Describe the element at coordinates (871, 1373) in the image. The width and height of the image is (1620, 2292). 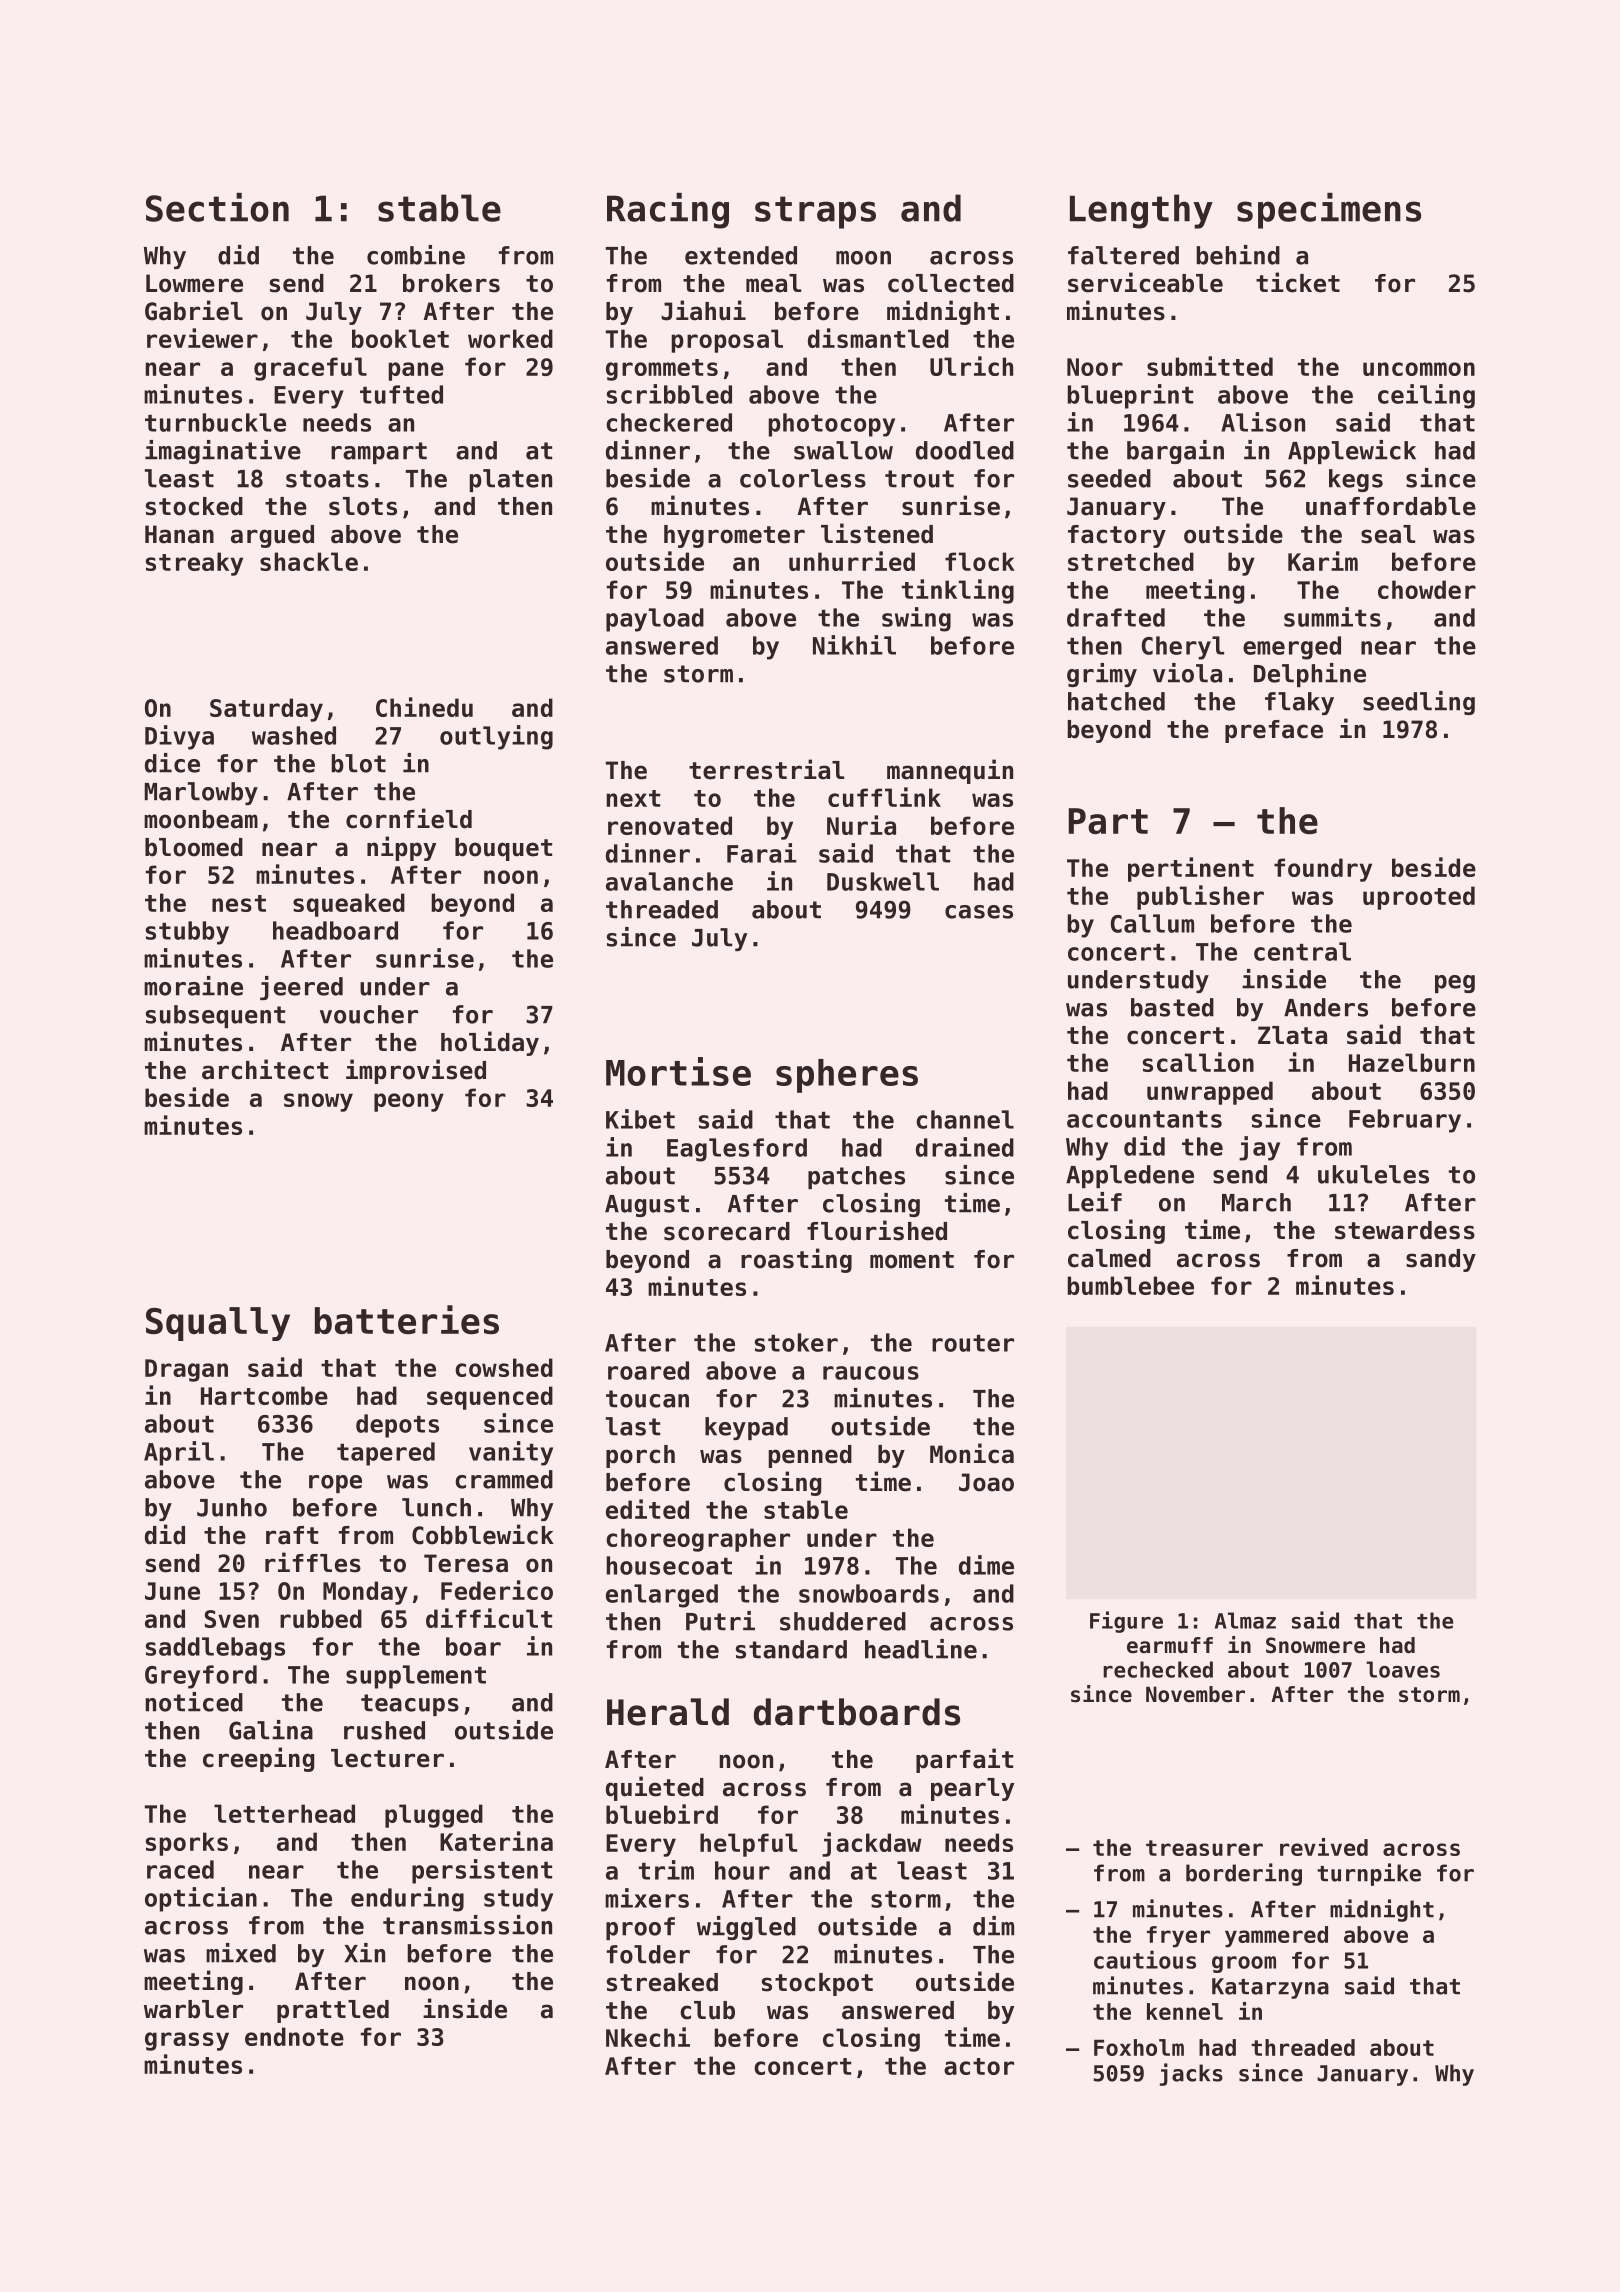
I see `raucous` at that location.
